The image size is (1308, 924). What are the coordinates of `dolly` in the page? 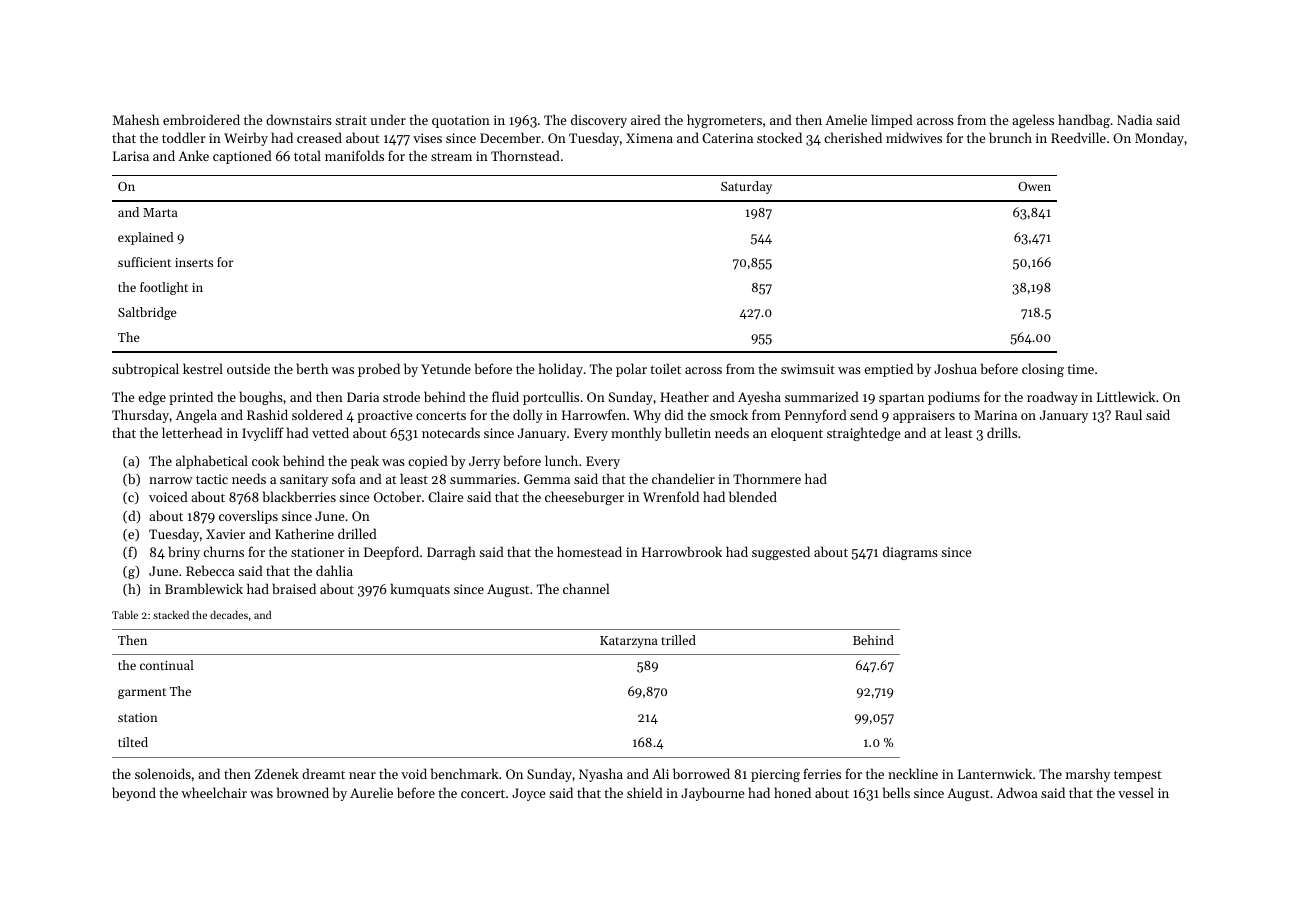 It's located at (528, 416).
